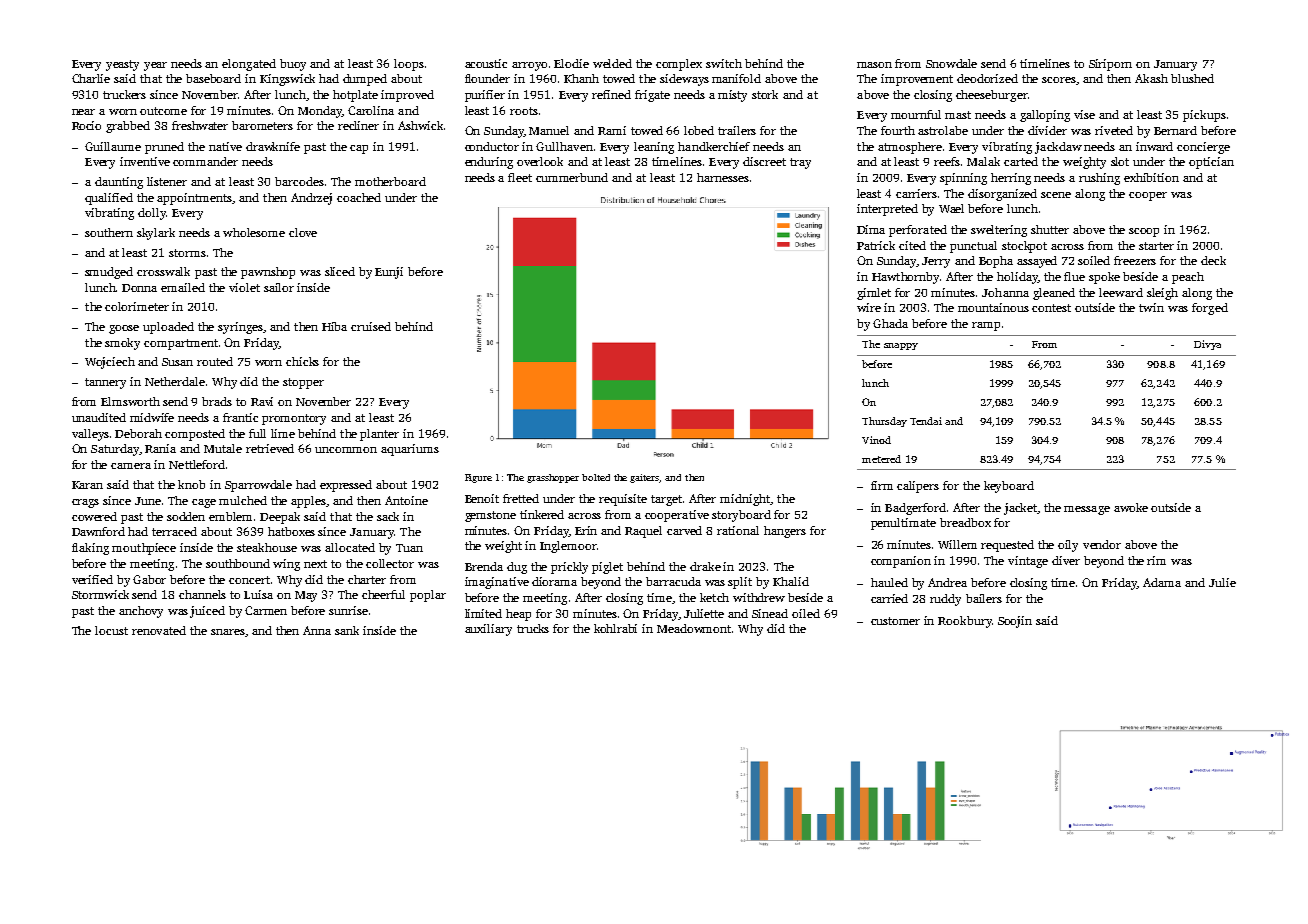 Image resolution: width=1308 pixels, height=924 pixels. What do you see at coordinates (1192, 78) in the screenshot?
I see `blushed` at bounding box center [1192, 78].
